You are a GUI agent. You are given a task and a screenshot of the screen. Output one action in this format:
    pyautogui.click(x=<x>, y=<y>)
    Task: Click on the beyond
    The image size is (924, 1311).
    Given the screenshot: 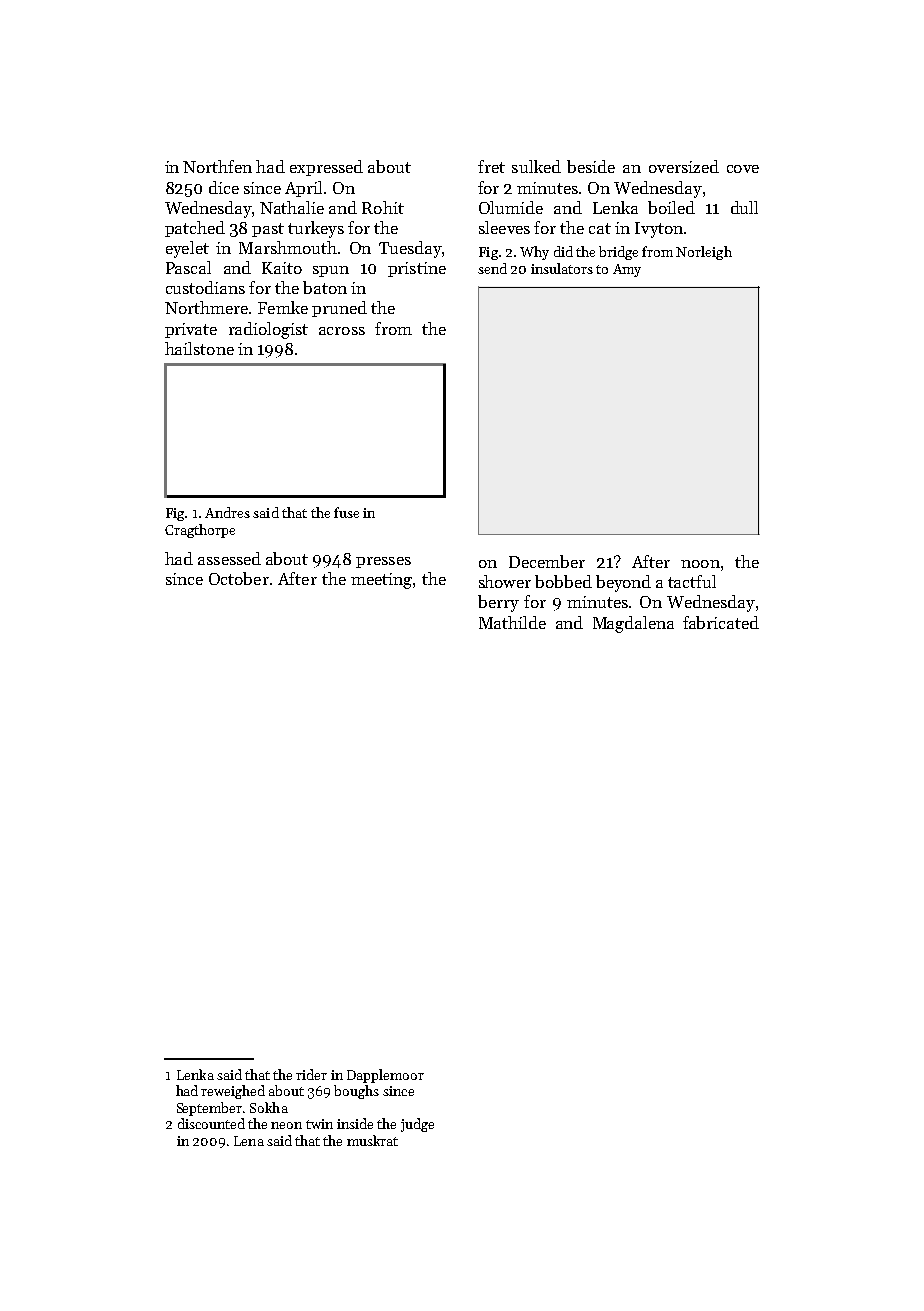 What is the action you would take?
    pyautogui.click(x=623, y=583)
